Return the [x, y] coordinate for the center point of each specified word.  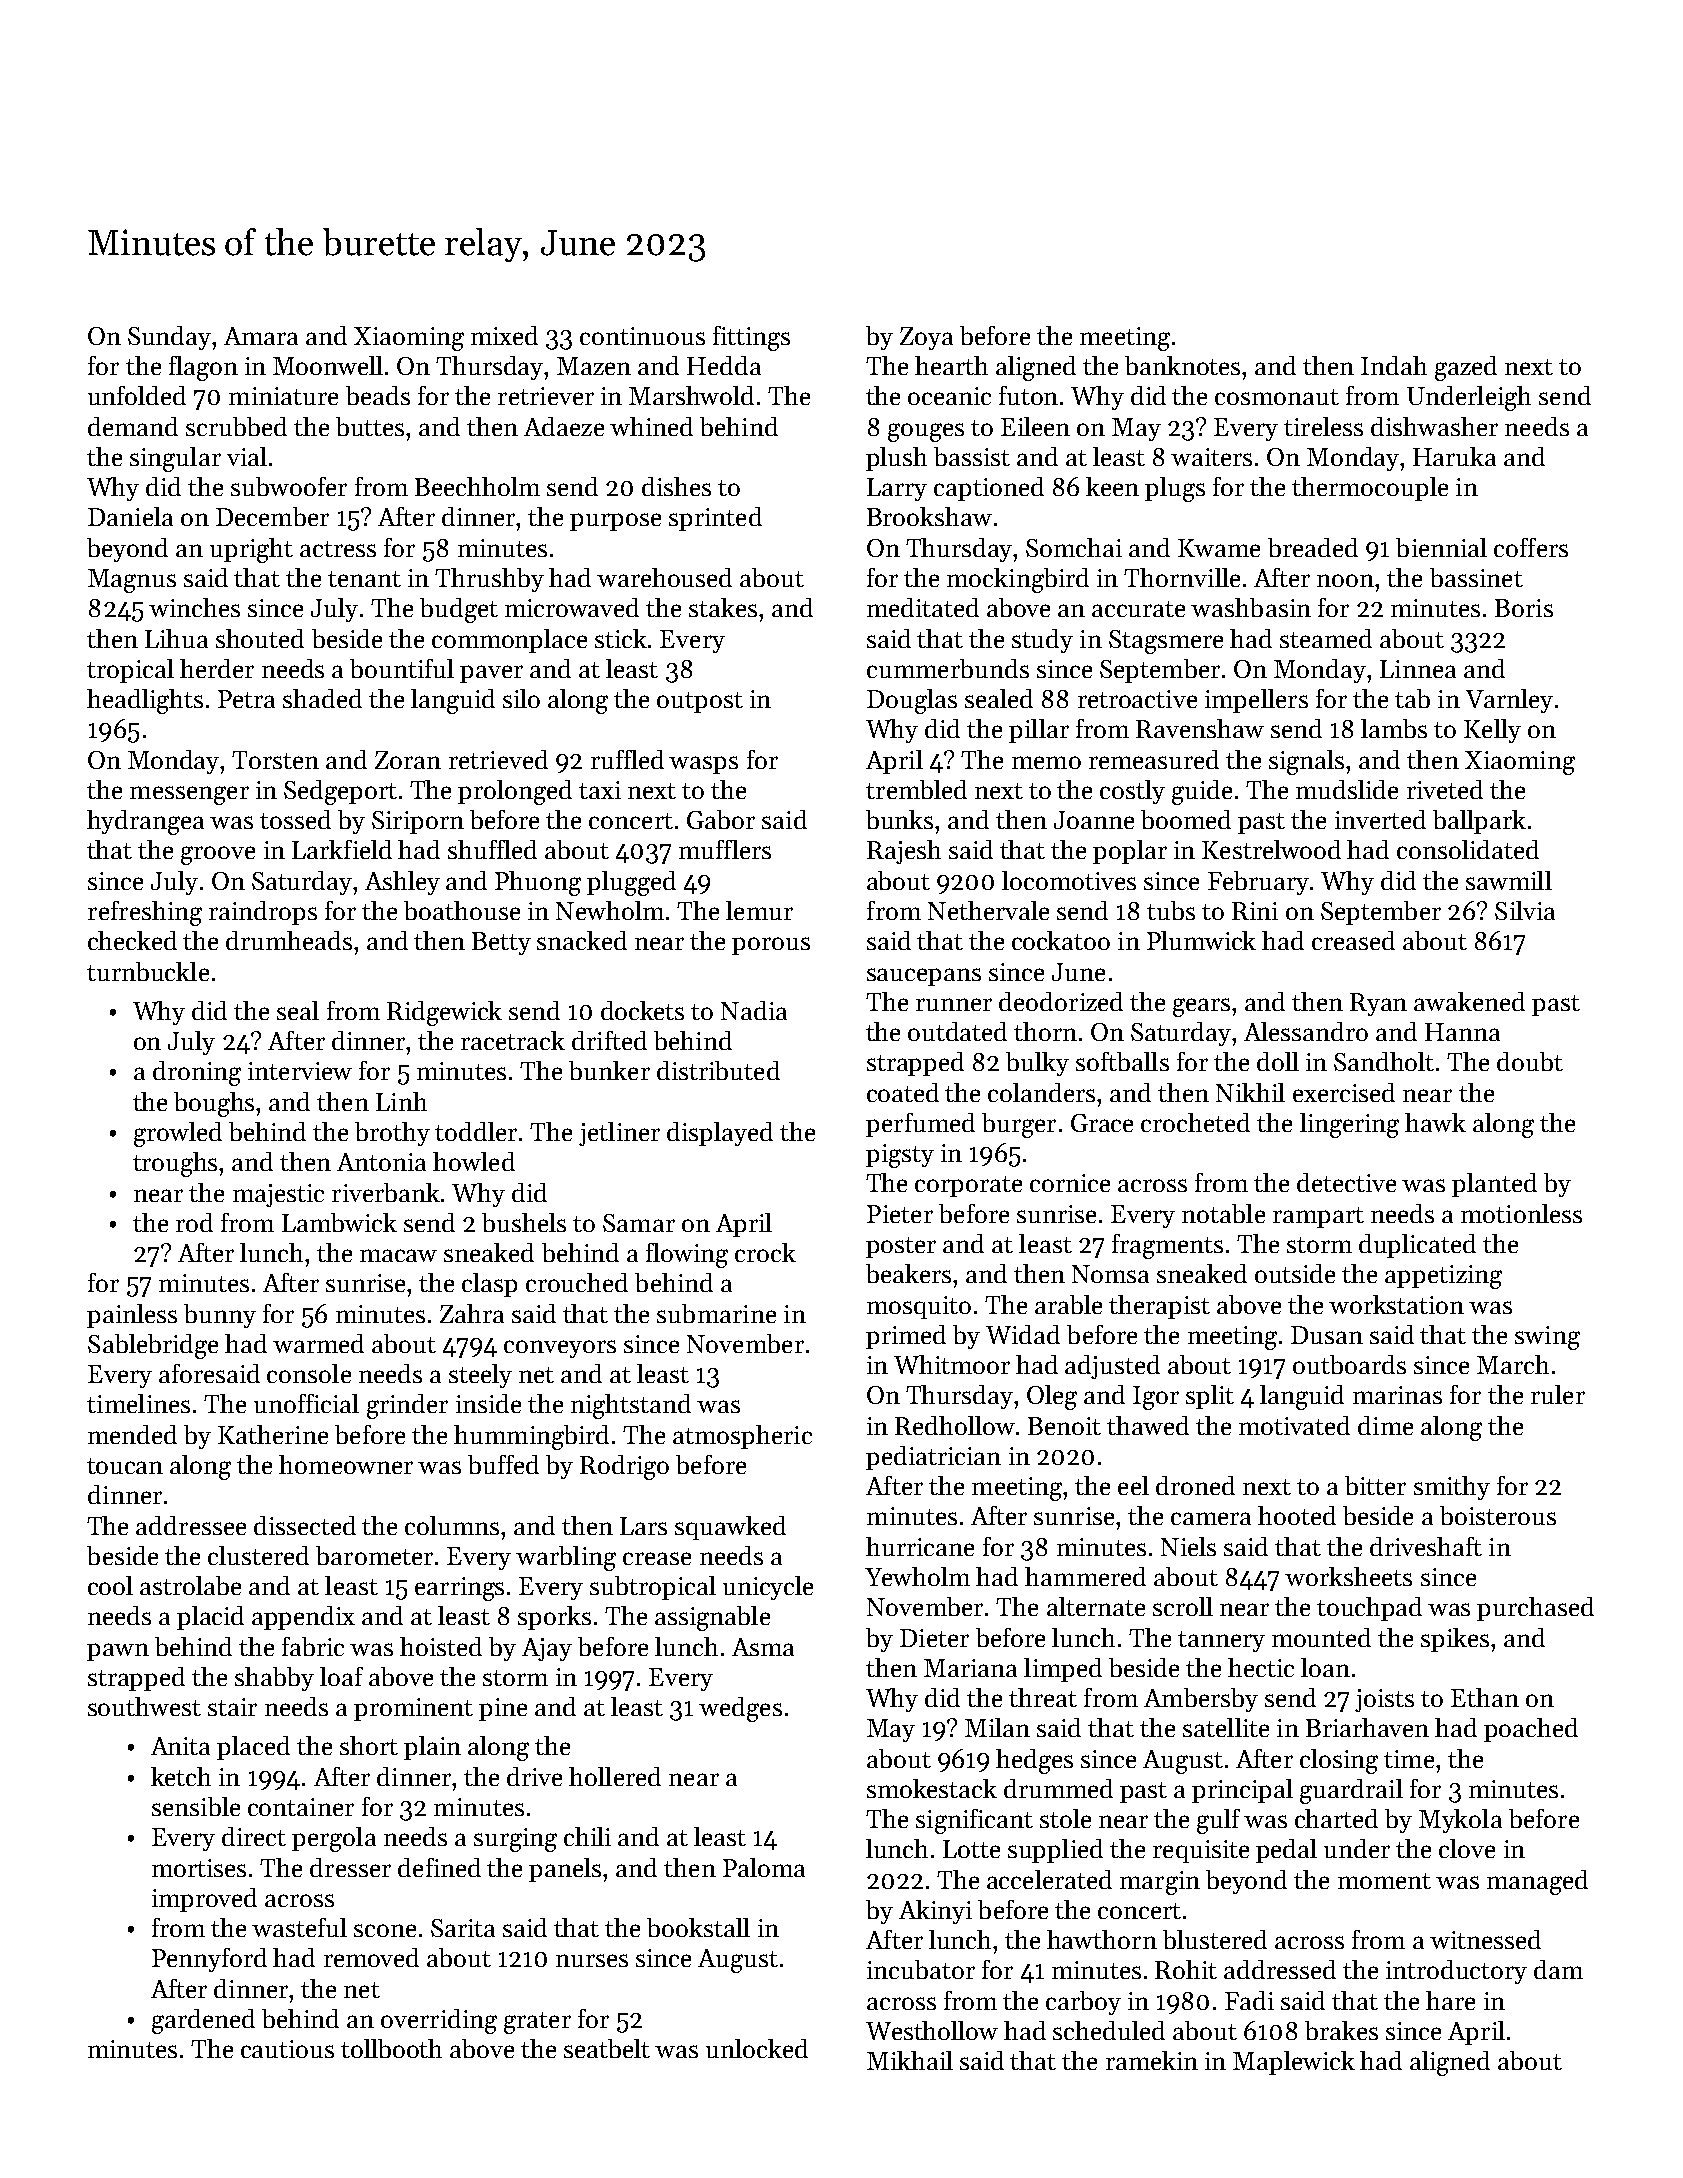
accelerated [1049, 1879]
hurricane [920, 1546]
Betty [501, 943]
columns [452, 1525]
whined [651, 426]
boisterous [1498, 1515]
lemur [759, 910]
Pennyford [209, 1960]
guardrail [1351, 1791]
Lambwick [339, 1222]
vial [247, 456]
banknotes [1184, 365]
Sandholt [1384, 1061]
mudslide [1347, 789]
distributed [718, 1070]
